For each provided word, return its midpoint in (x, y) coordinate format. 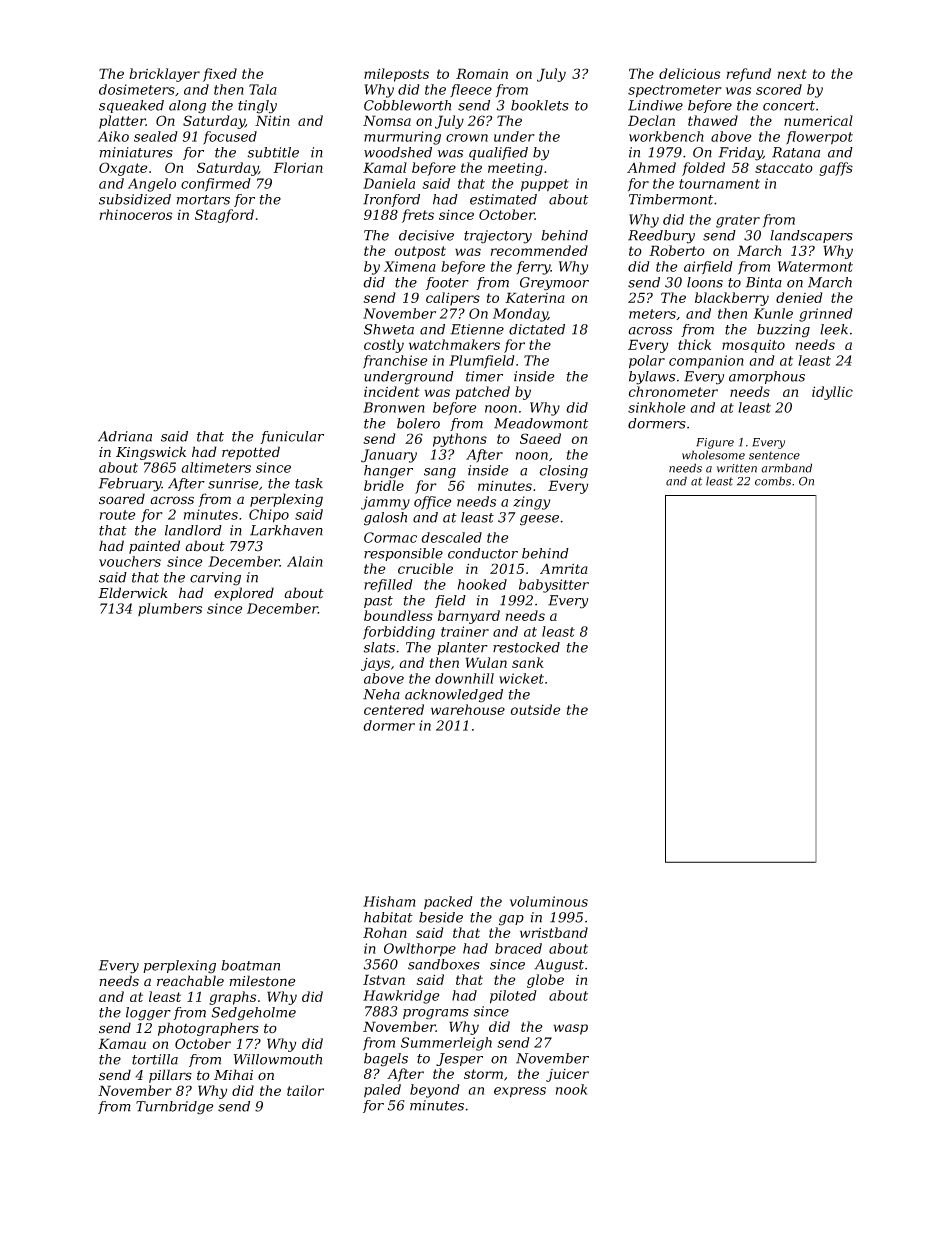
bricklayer (164, 75)
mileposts (396, 75)
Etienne (477, 329)
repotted (251, 453)
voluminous (549, 901)
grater (738, 221)
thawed (713, 120)
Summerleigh (446, 1044)
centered (394, 709)
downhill (464, 678)
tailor (305, 1090)
